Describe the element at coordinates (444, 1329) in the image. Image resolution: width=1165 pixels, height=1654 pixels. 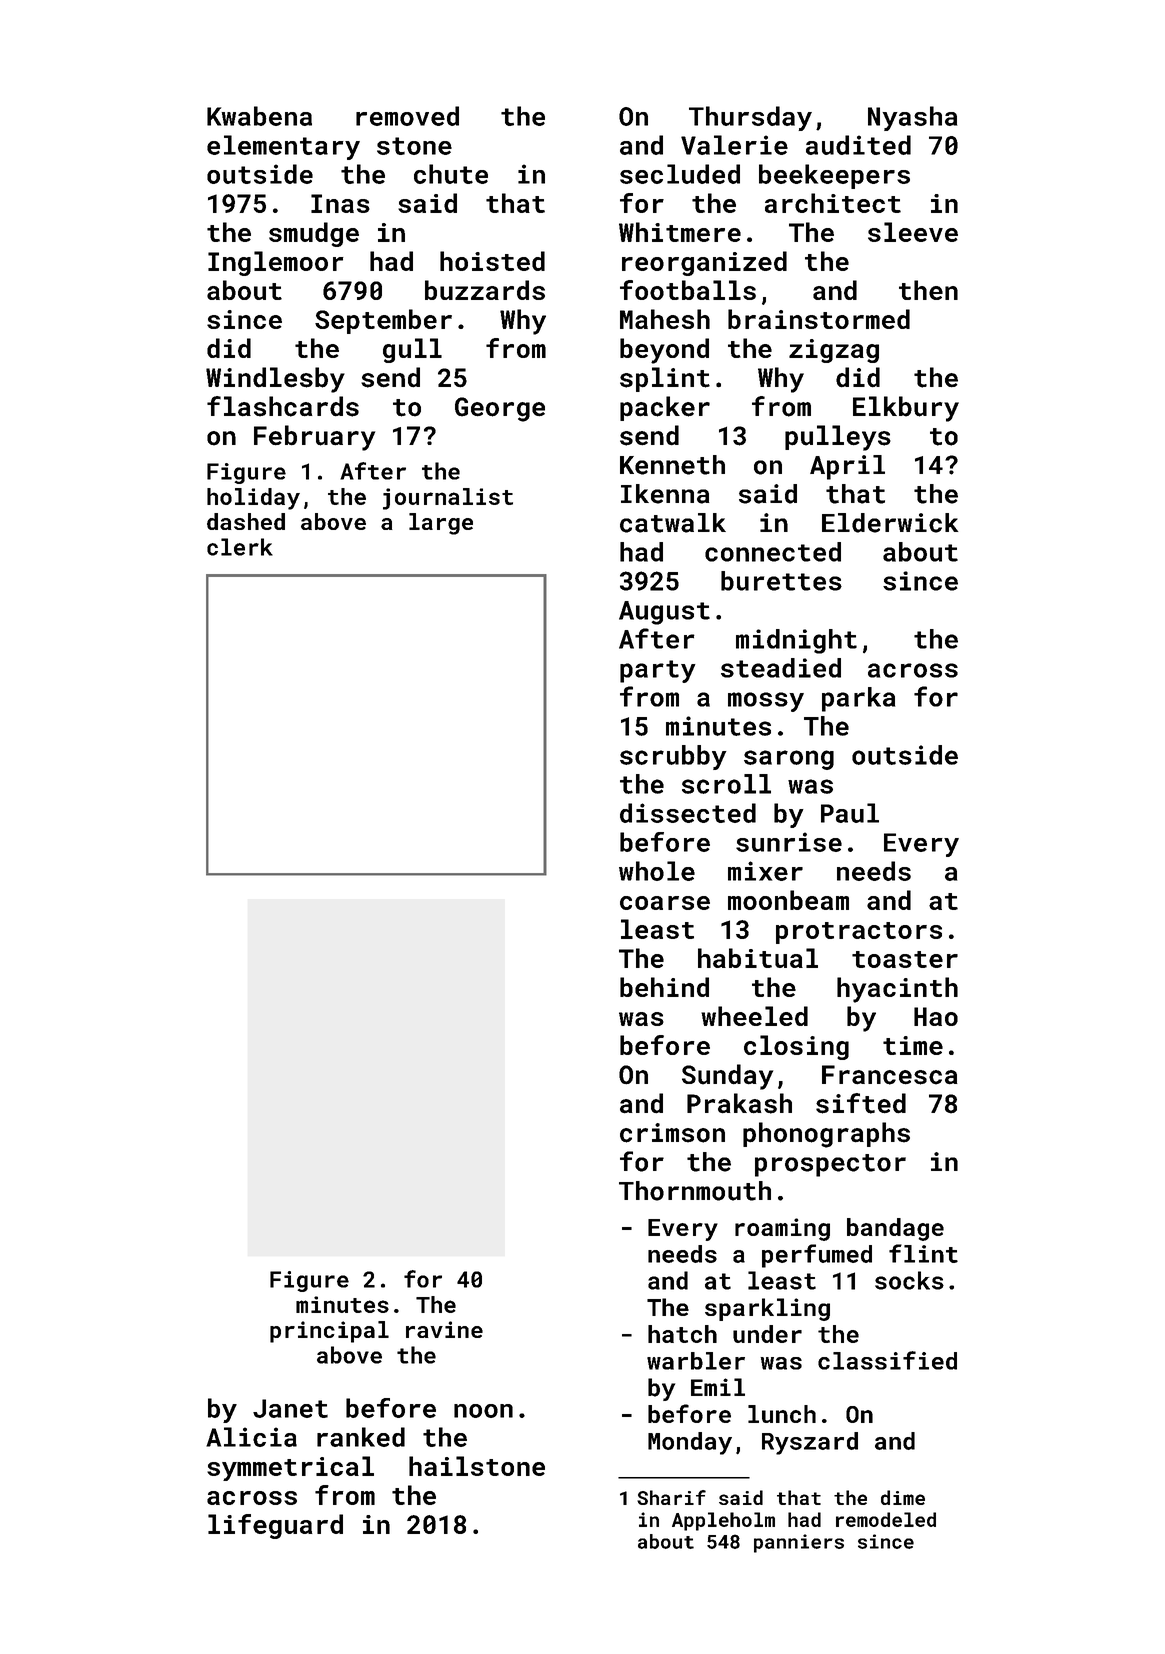
I see `ravine` at that location.
